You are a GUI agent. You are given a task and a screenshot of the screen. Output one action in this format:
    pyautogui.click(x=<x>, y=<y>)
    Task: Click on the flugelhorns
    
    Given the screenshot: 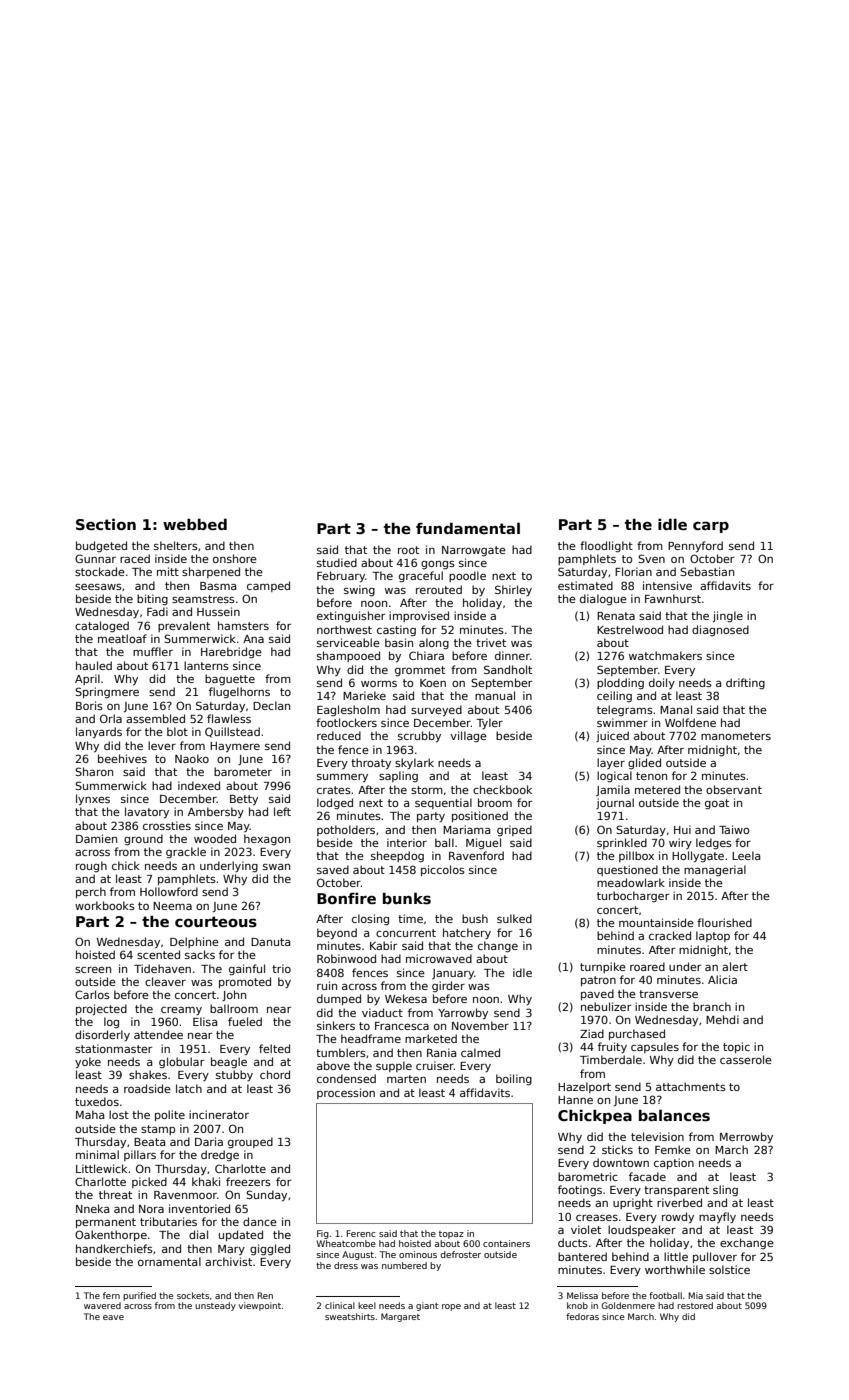 What is the action you would take?
    pyautogui.click(x=239, y=692)
